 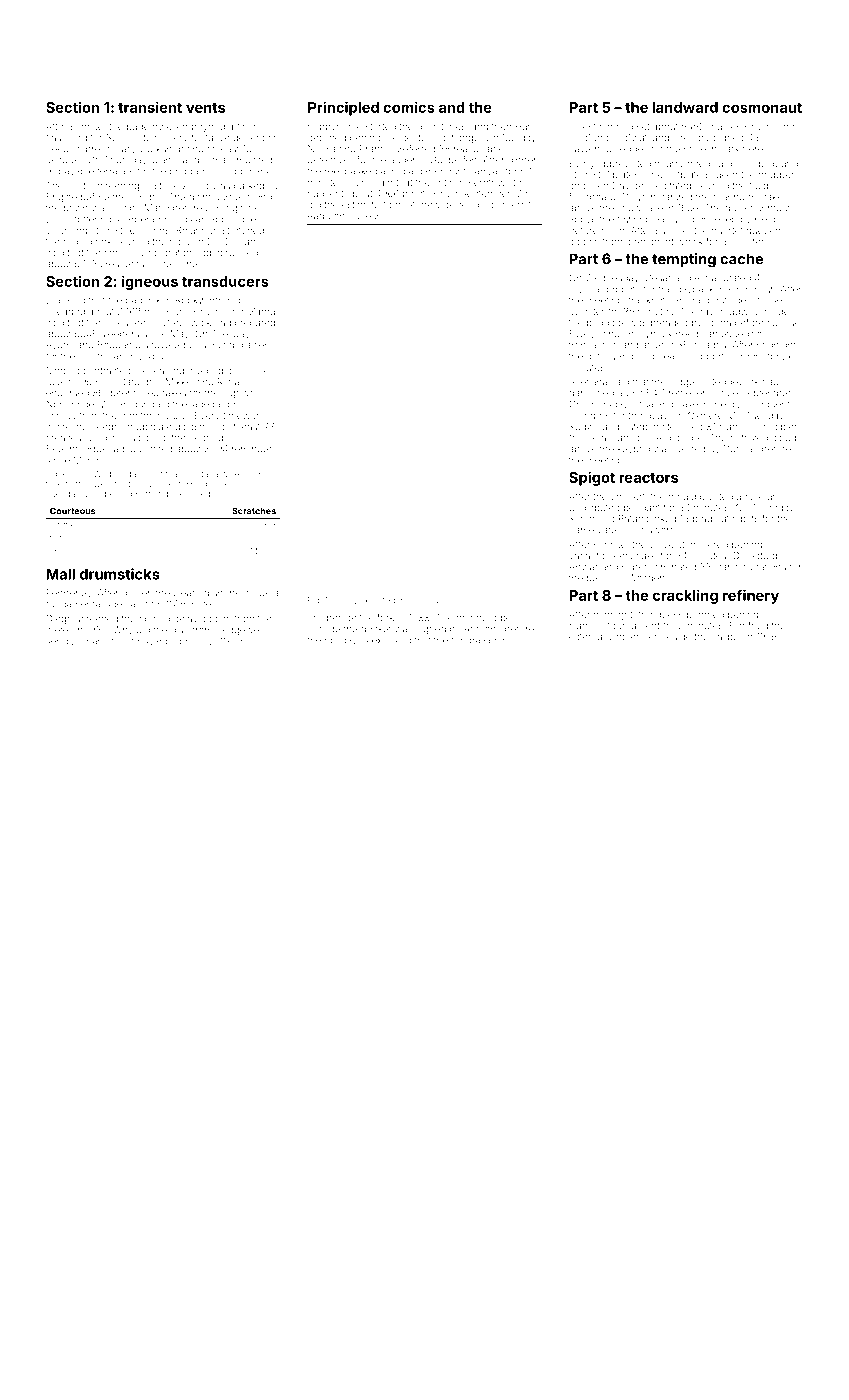 I want to click on landward, so click(x=685, y=107).
